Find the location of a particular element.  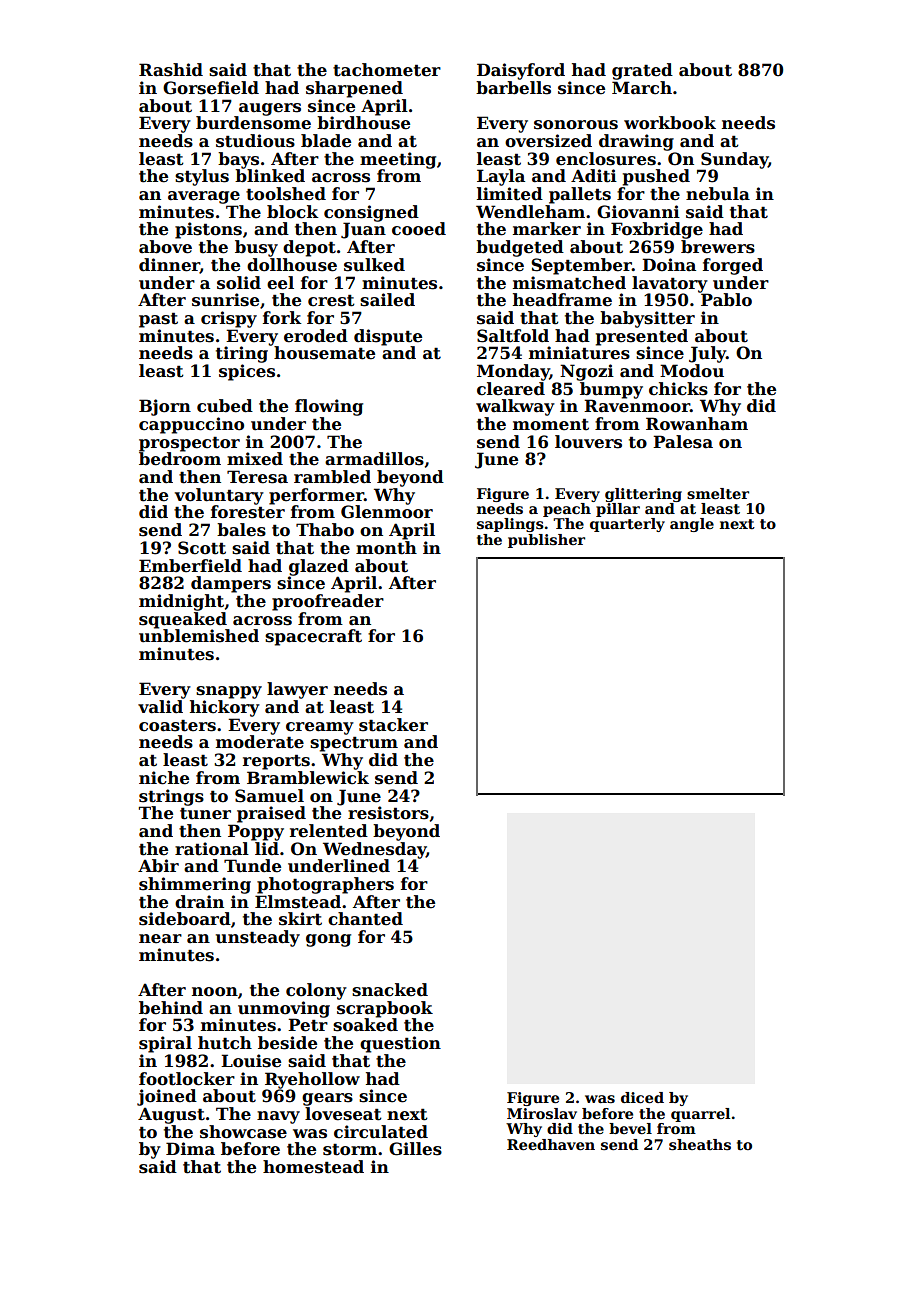

quarterly is located at coordinates (627, 525).
